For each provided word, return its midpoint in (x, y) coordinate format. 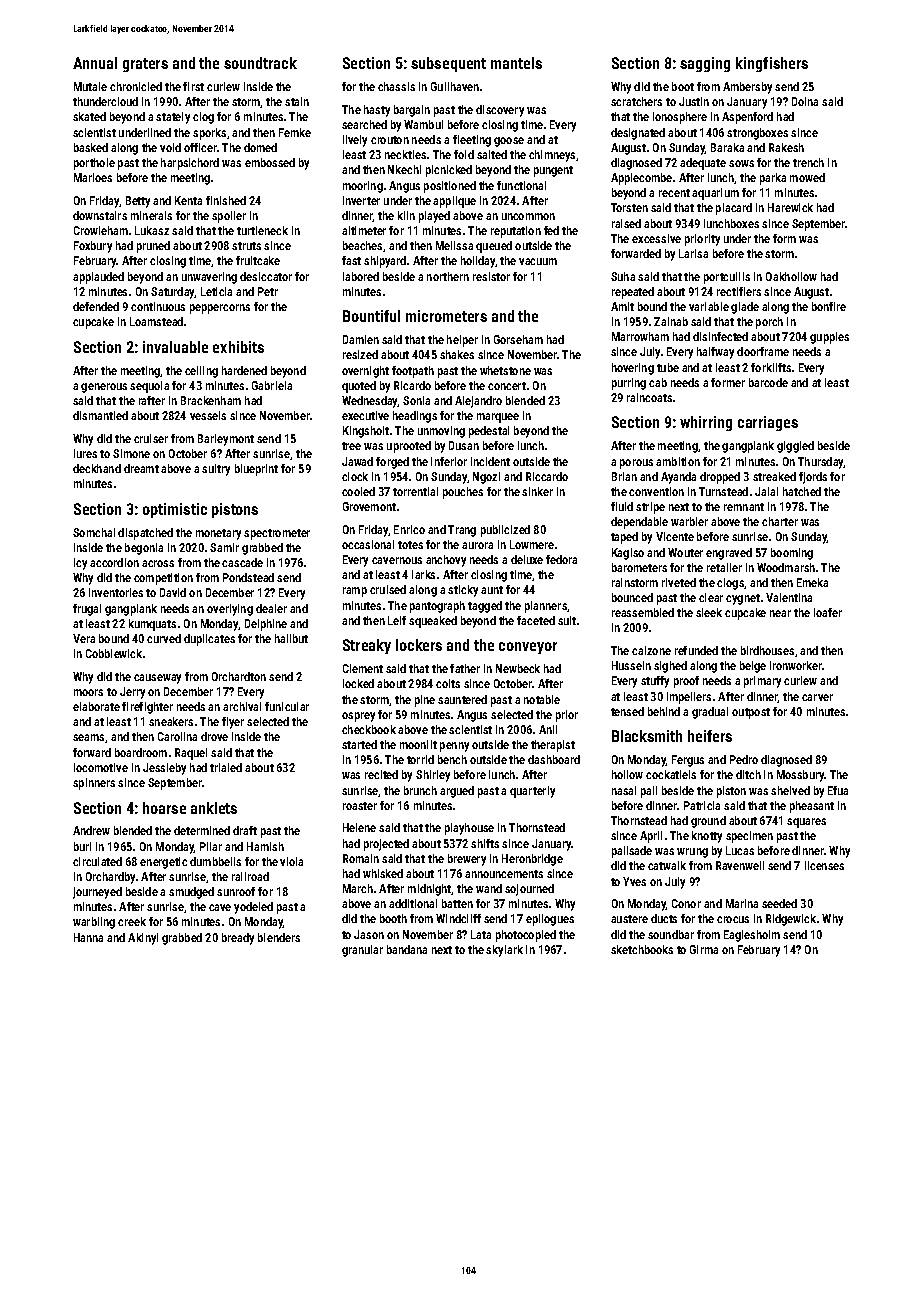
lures (85, 453)
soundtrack (260, 63)
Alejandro (478, 402)
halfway (715, 353)
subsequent (448, 64)
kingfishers (772, 64)
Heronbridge (532, 860)
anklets (214, 808)
